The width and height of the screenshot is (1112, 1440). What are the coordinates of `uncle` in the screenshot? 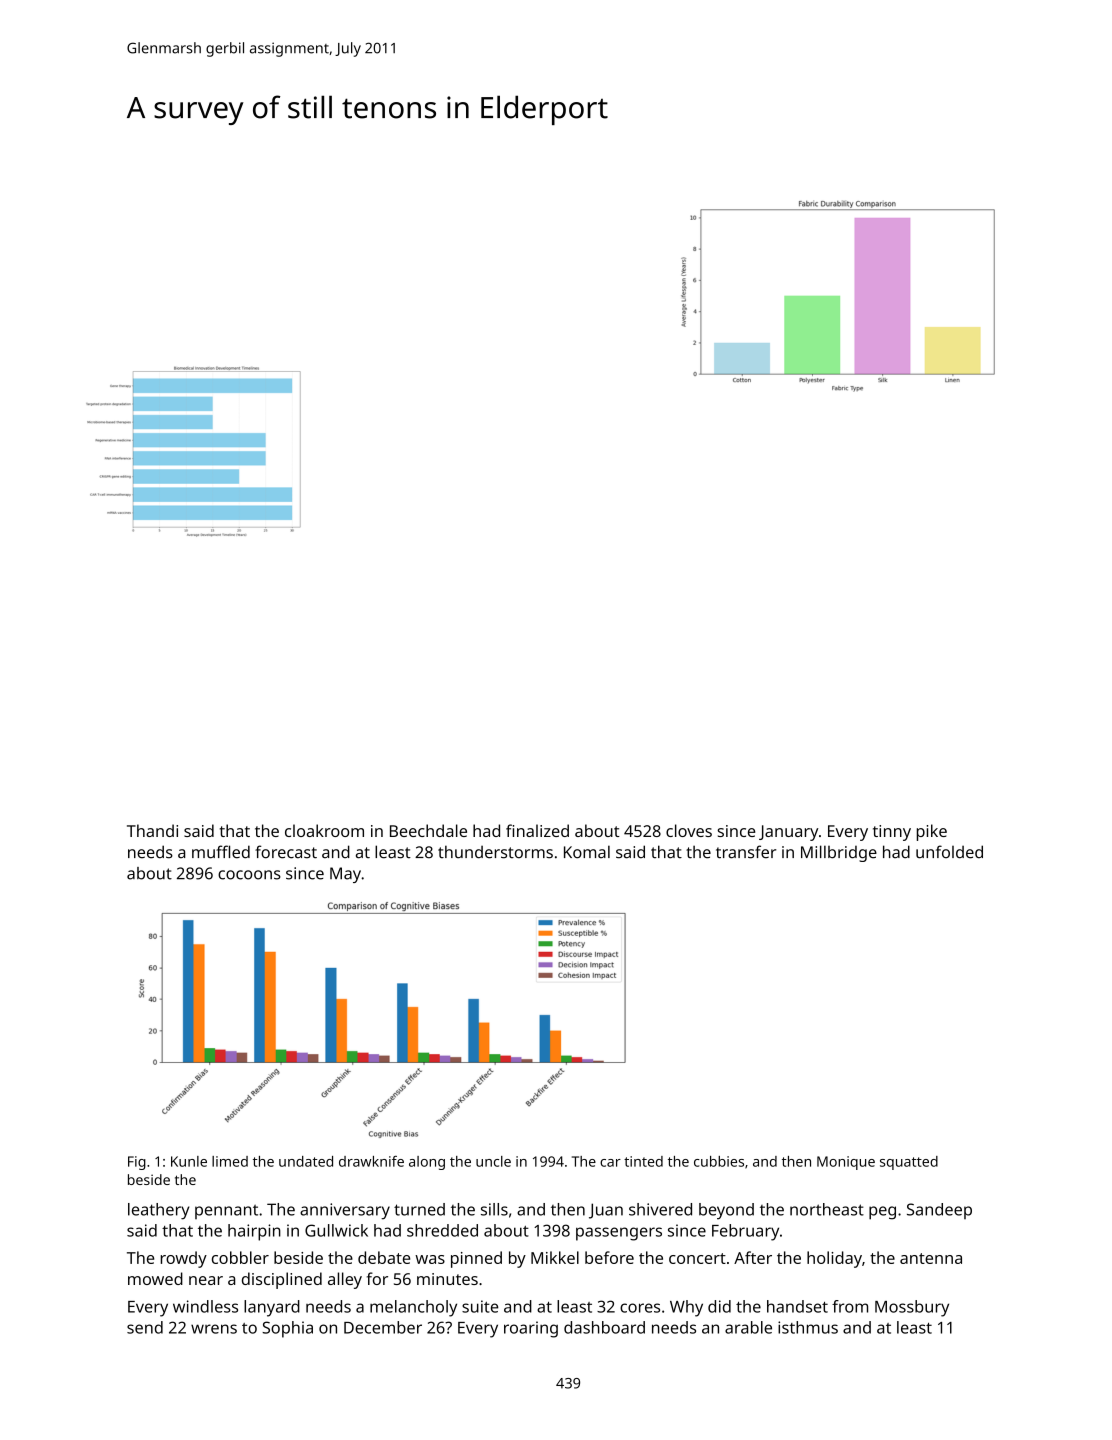 It's located at (493, 1161).
